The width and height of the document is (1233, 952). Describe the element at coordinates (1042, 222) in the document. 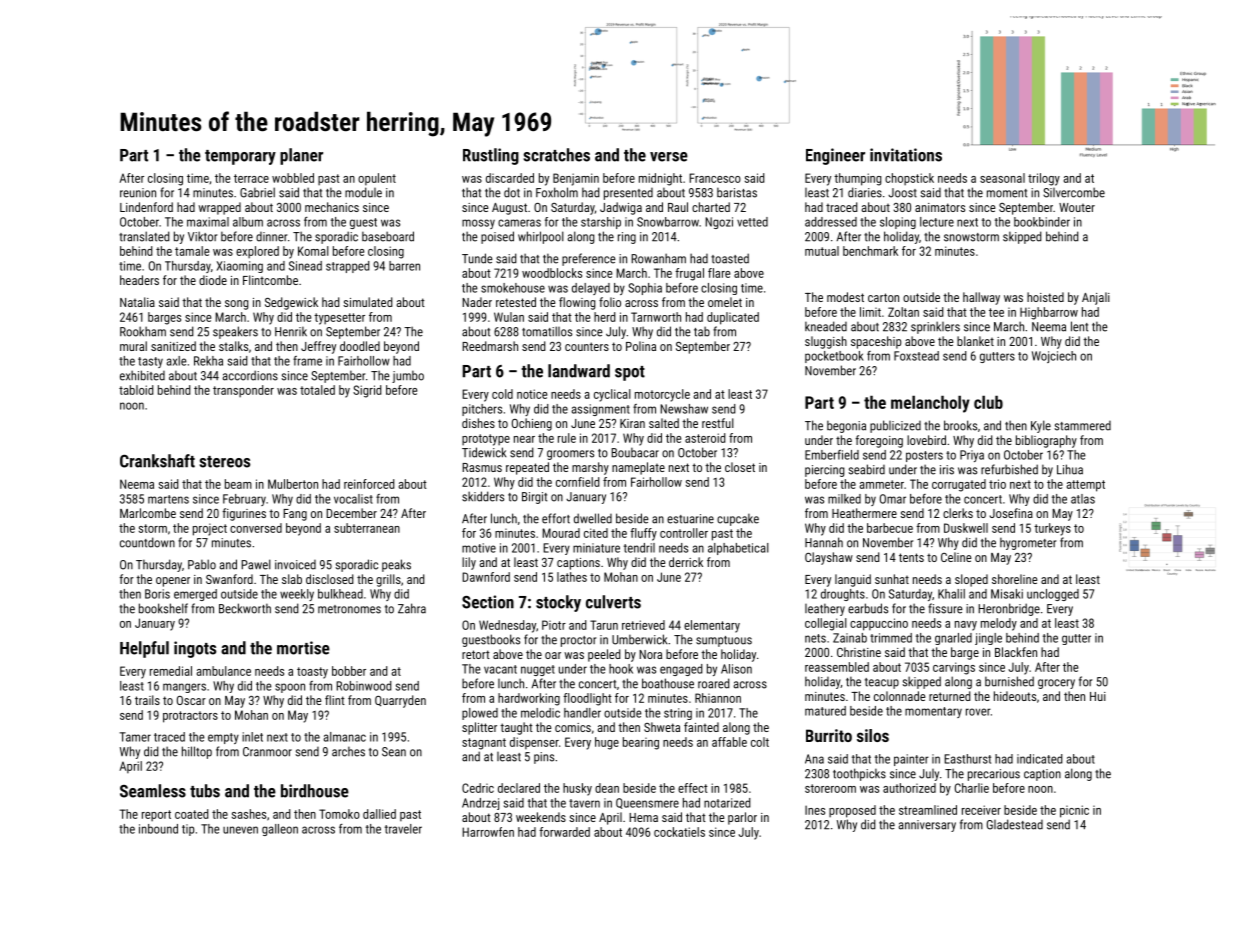

I see `bookbinder` at that location.
